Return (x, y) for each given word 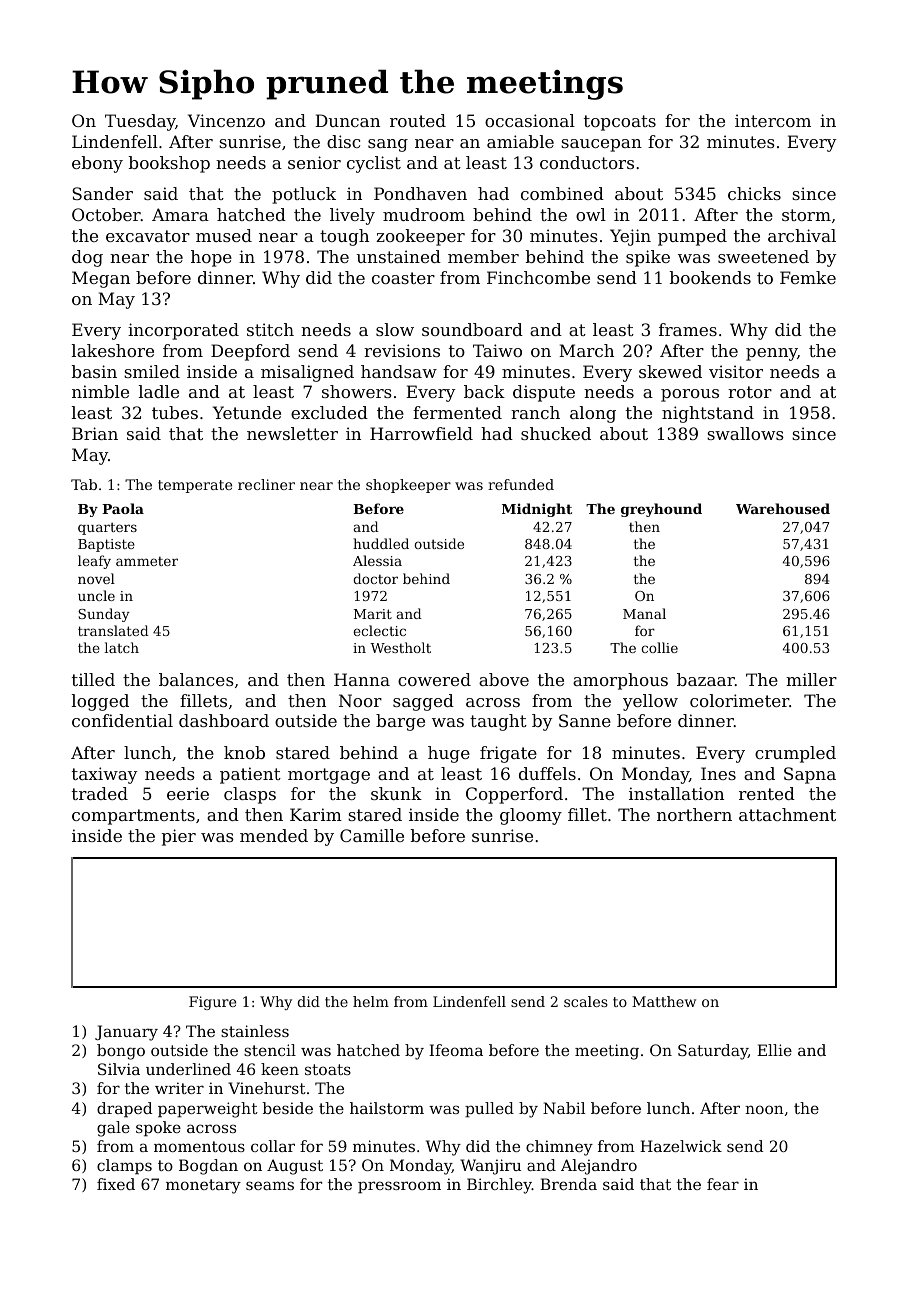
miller (811, 679)
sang (388, 145)
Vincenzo (226, 120)
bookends (710, 277)
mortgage (329, 776)
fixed (116, 1184)
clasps (250, 795)
